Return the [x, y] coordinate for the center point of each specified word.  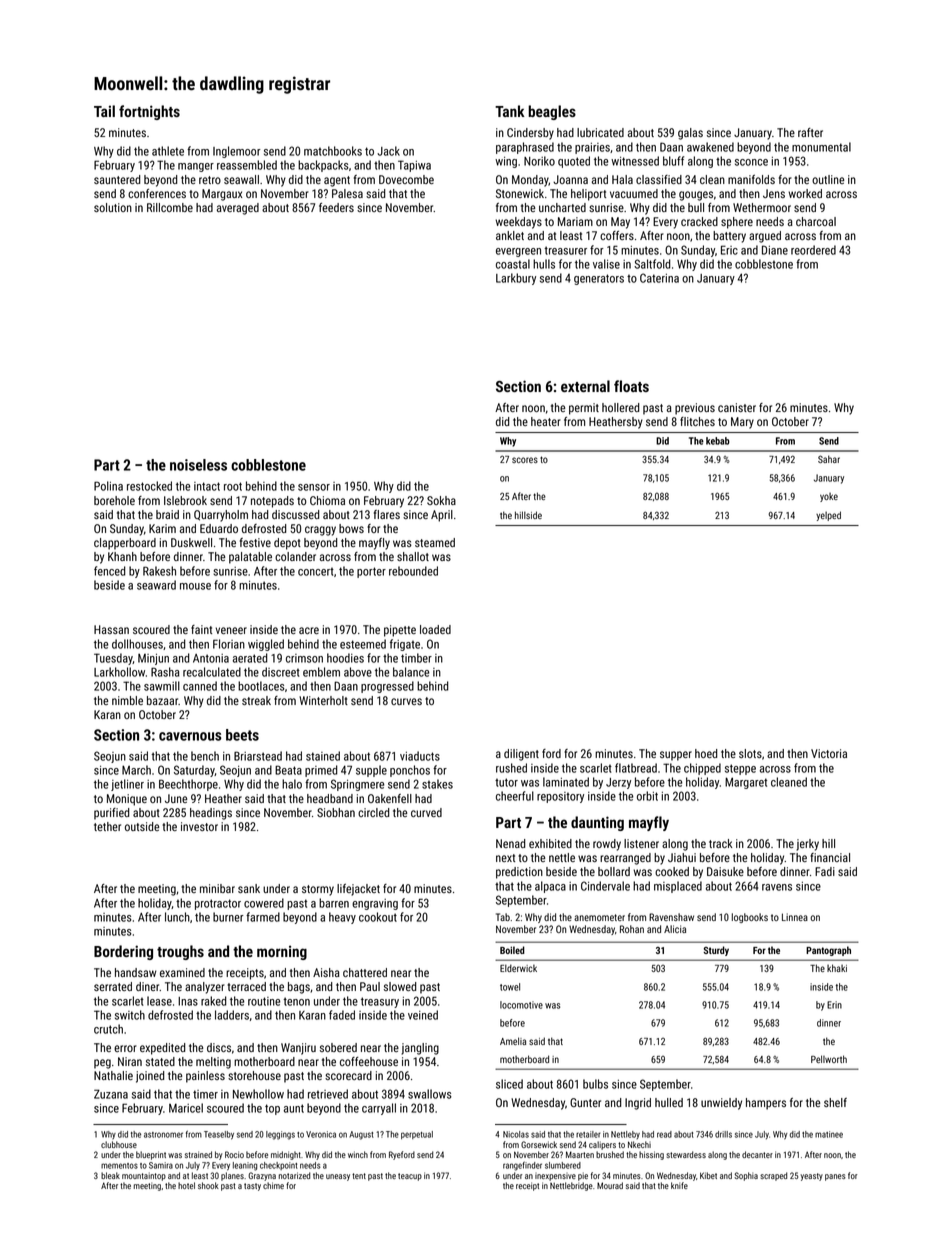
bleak [110, 1175]
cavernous [190, 736]
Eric [729, 250]
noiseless [198, 465]
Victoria [829, 753]
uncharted [562, 207]
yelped [828, 516]
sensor [314, 487]
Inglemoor [237, 152]
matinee [829, 1134]
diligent [521, 755]
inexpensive [555, 1177]
